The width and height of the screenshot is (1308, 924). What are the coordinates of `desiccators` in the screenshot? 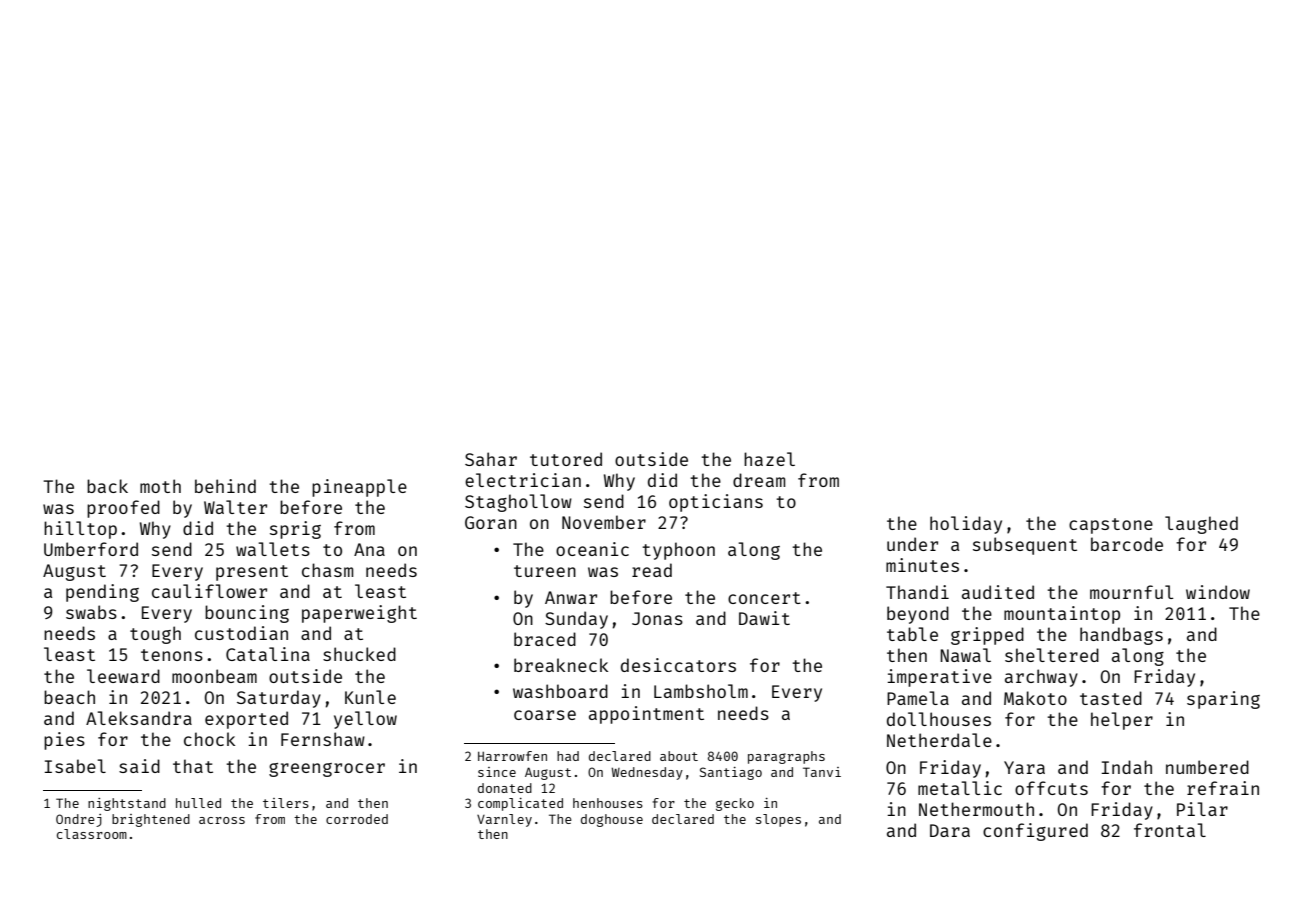 It's located at (678, 665).
